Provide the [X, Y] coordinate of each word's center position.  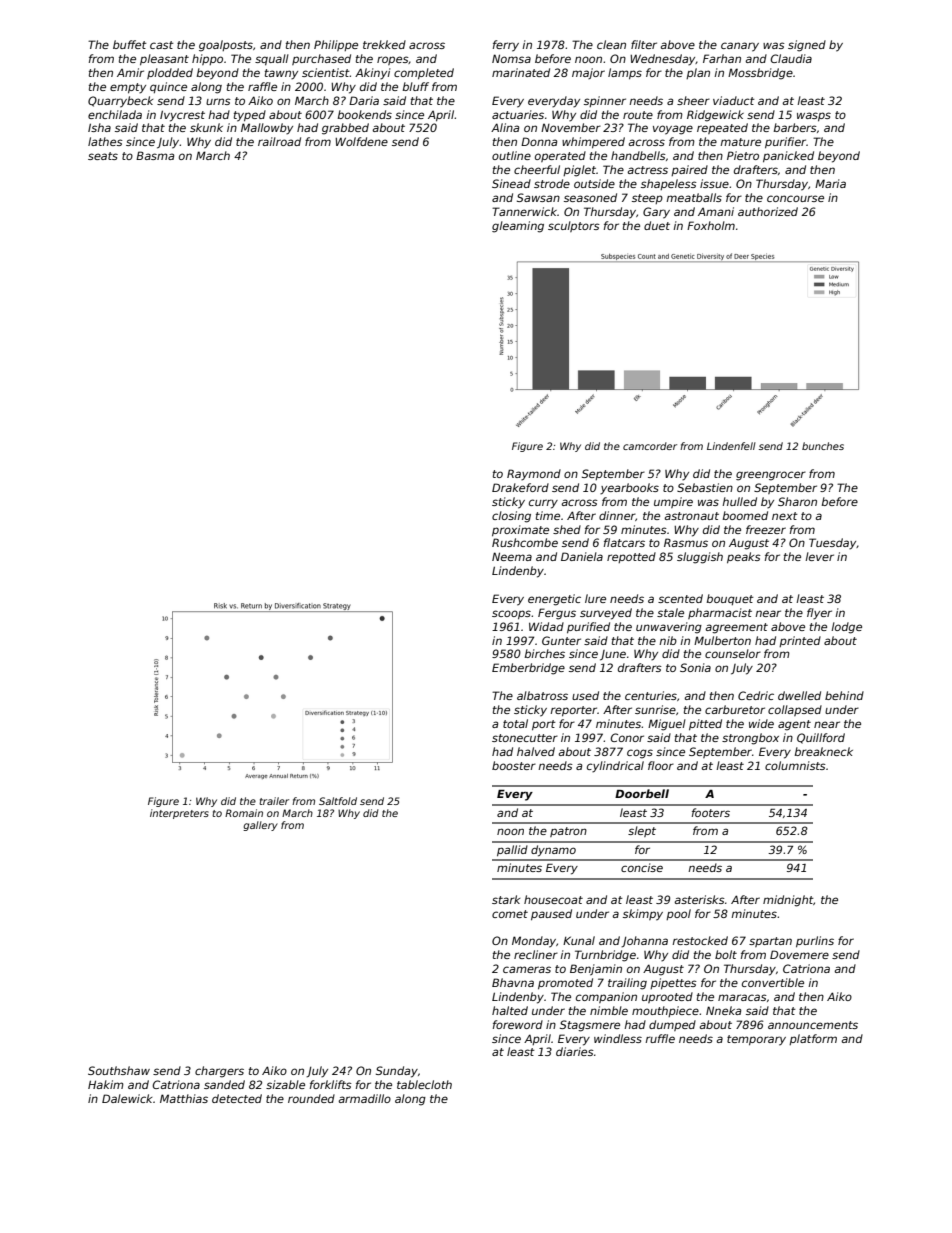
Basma [155, 155]
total [515, 723]
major [588, 73]
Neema [512, 556]
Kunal [579, 940]
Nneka [723, 1010]
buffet [130, 44]
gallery [260, 826]
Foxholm [711, 225]
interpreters [179, 814]
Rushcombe [525, 542]
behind [844, 695]
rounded [311, 1098]
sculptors [574, 226]
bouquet [730, 599]
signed [807, 46]
